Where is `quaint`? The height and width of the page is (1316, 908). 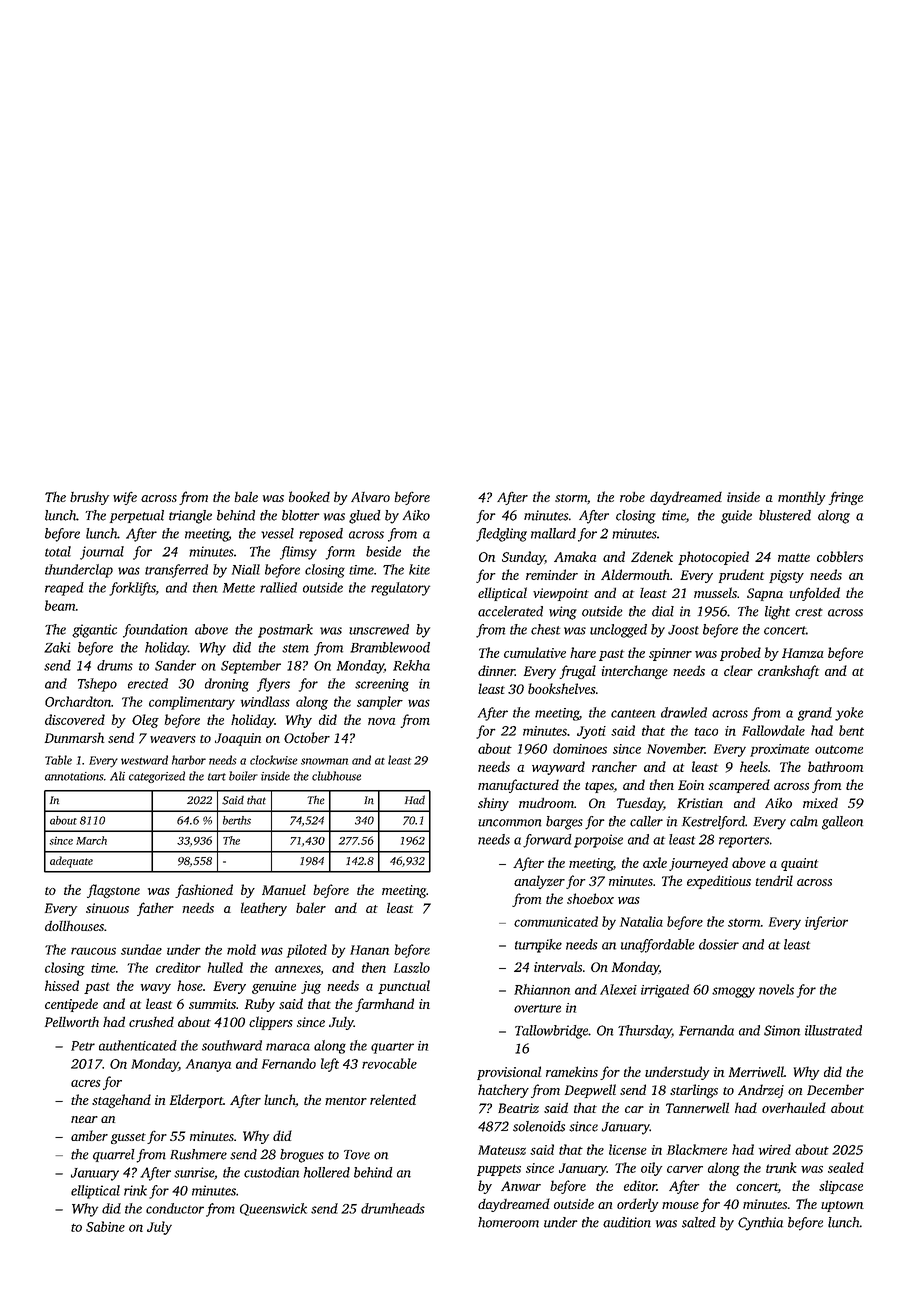 quaint is located at coordinates (799, 864).
